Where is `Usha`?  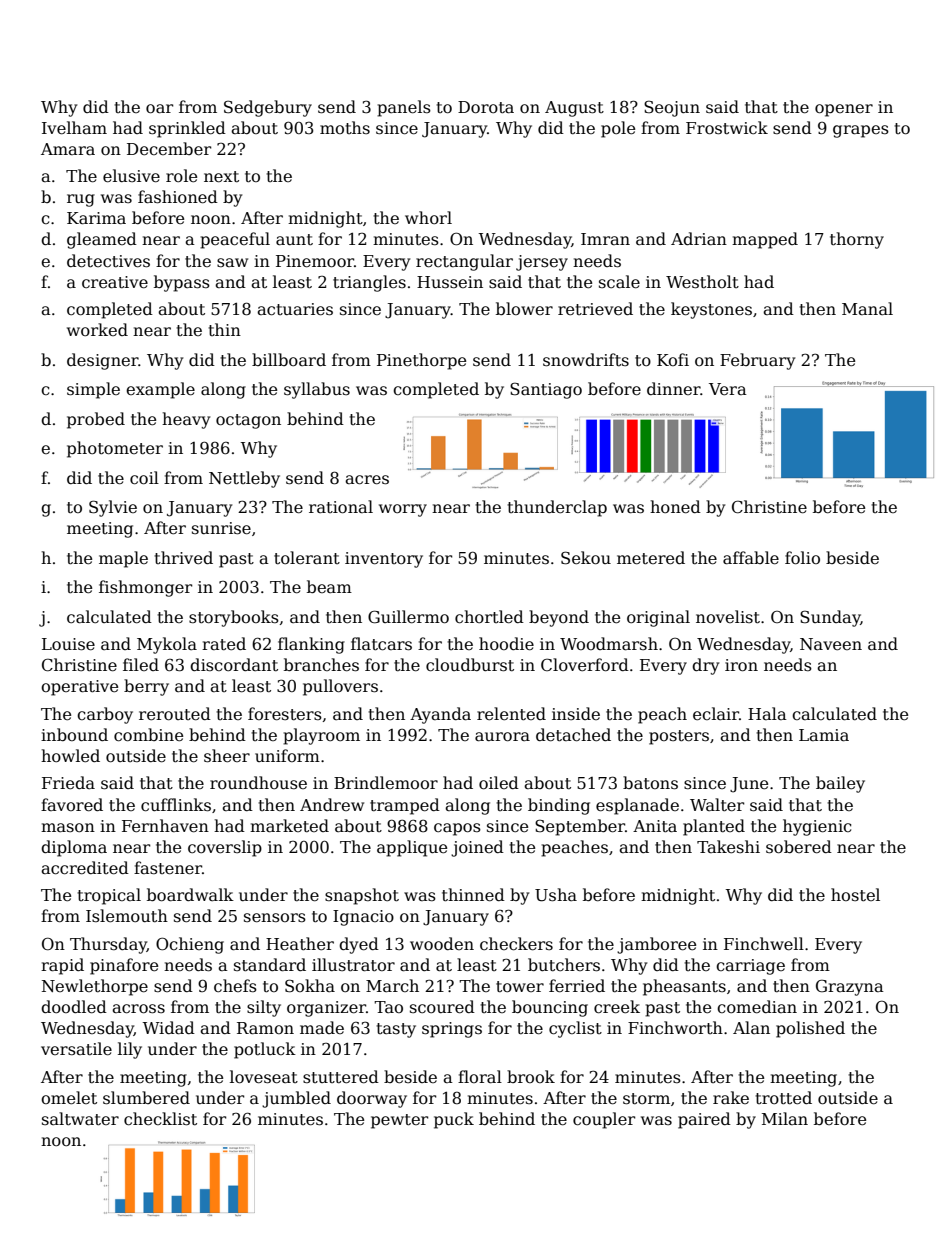 Usha is located at coordinates (556, 895).
